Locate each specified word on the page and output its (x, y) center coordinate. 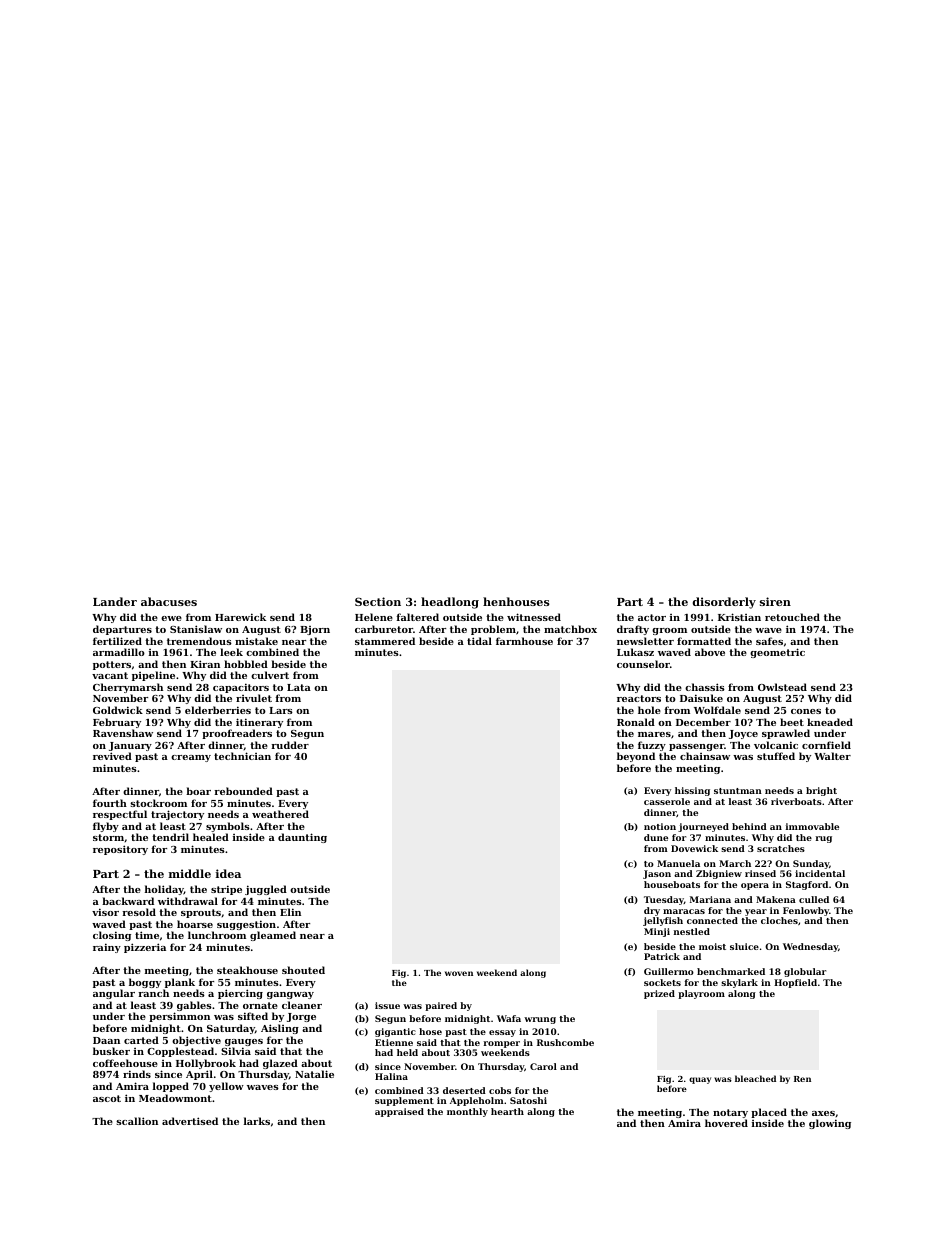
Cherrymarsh (128, 689)
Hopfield (795, 983)
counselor (643, 664)
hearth (507, 1111)
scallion (137, 1121)
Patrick (662, 956)
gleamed (273, 936)
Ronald (636, 722)
